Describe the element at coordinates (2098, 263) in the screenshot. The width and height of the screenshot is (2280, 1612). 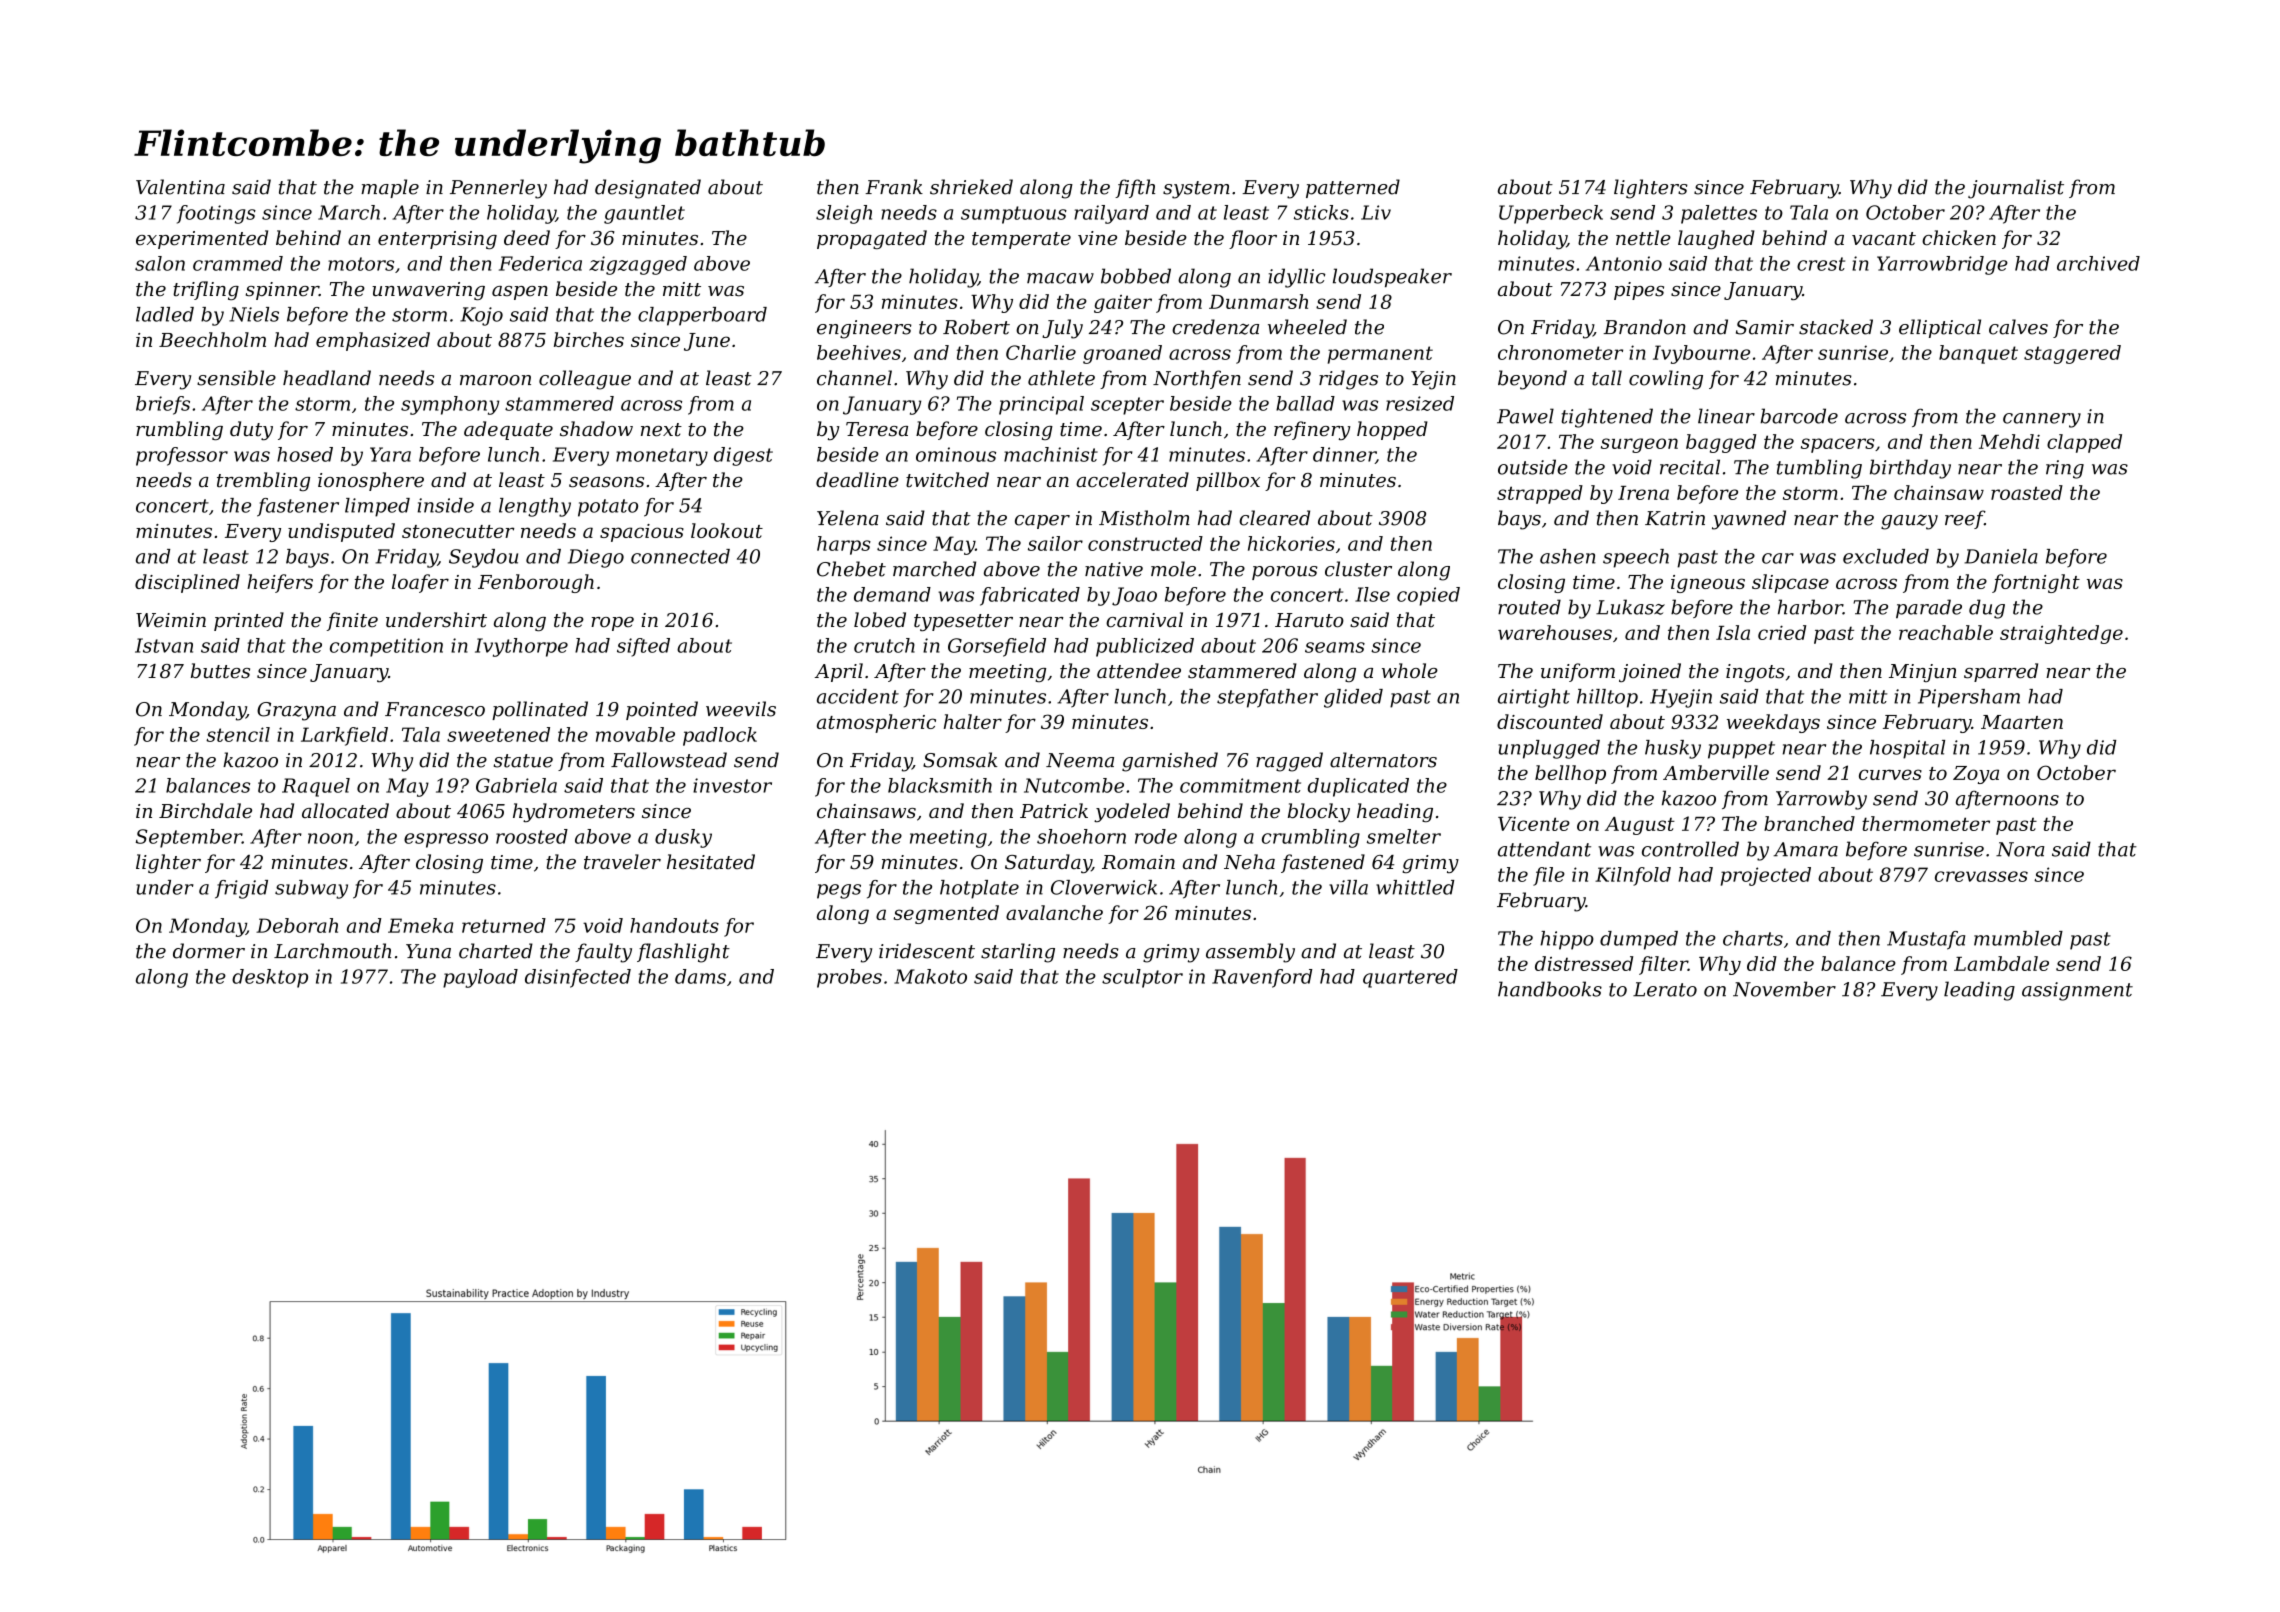
I see `archived` at that location.
